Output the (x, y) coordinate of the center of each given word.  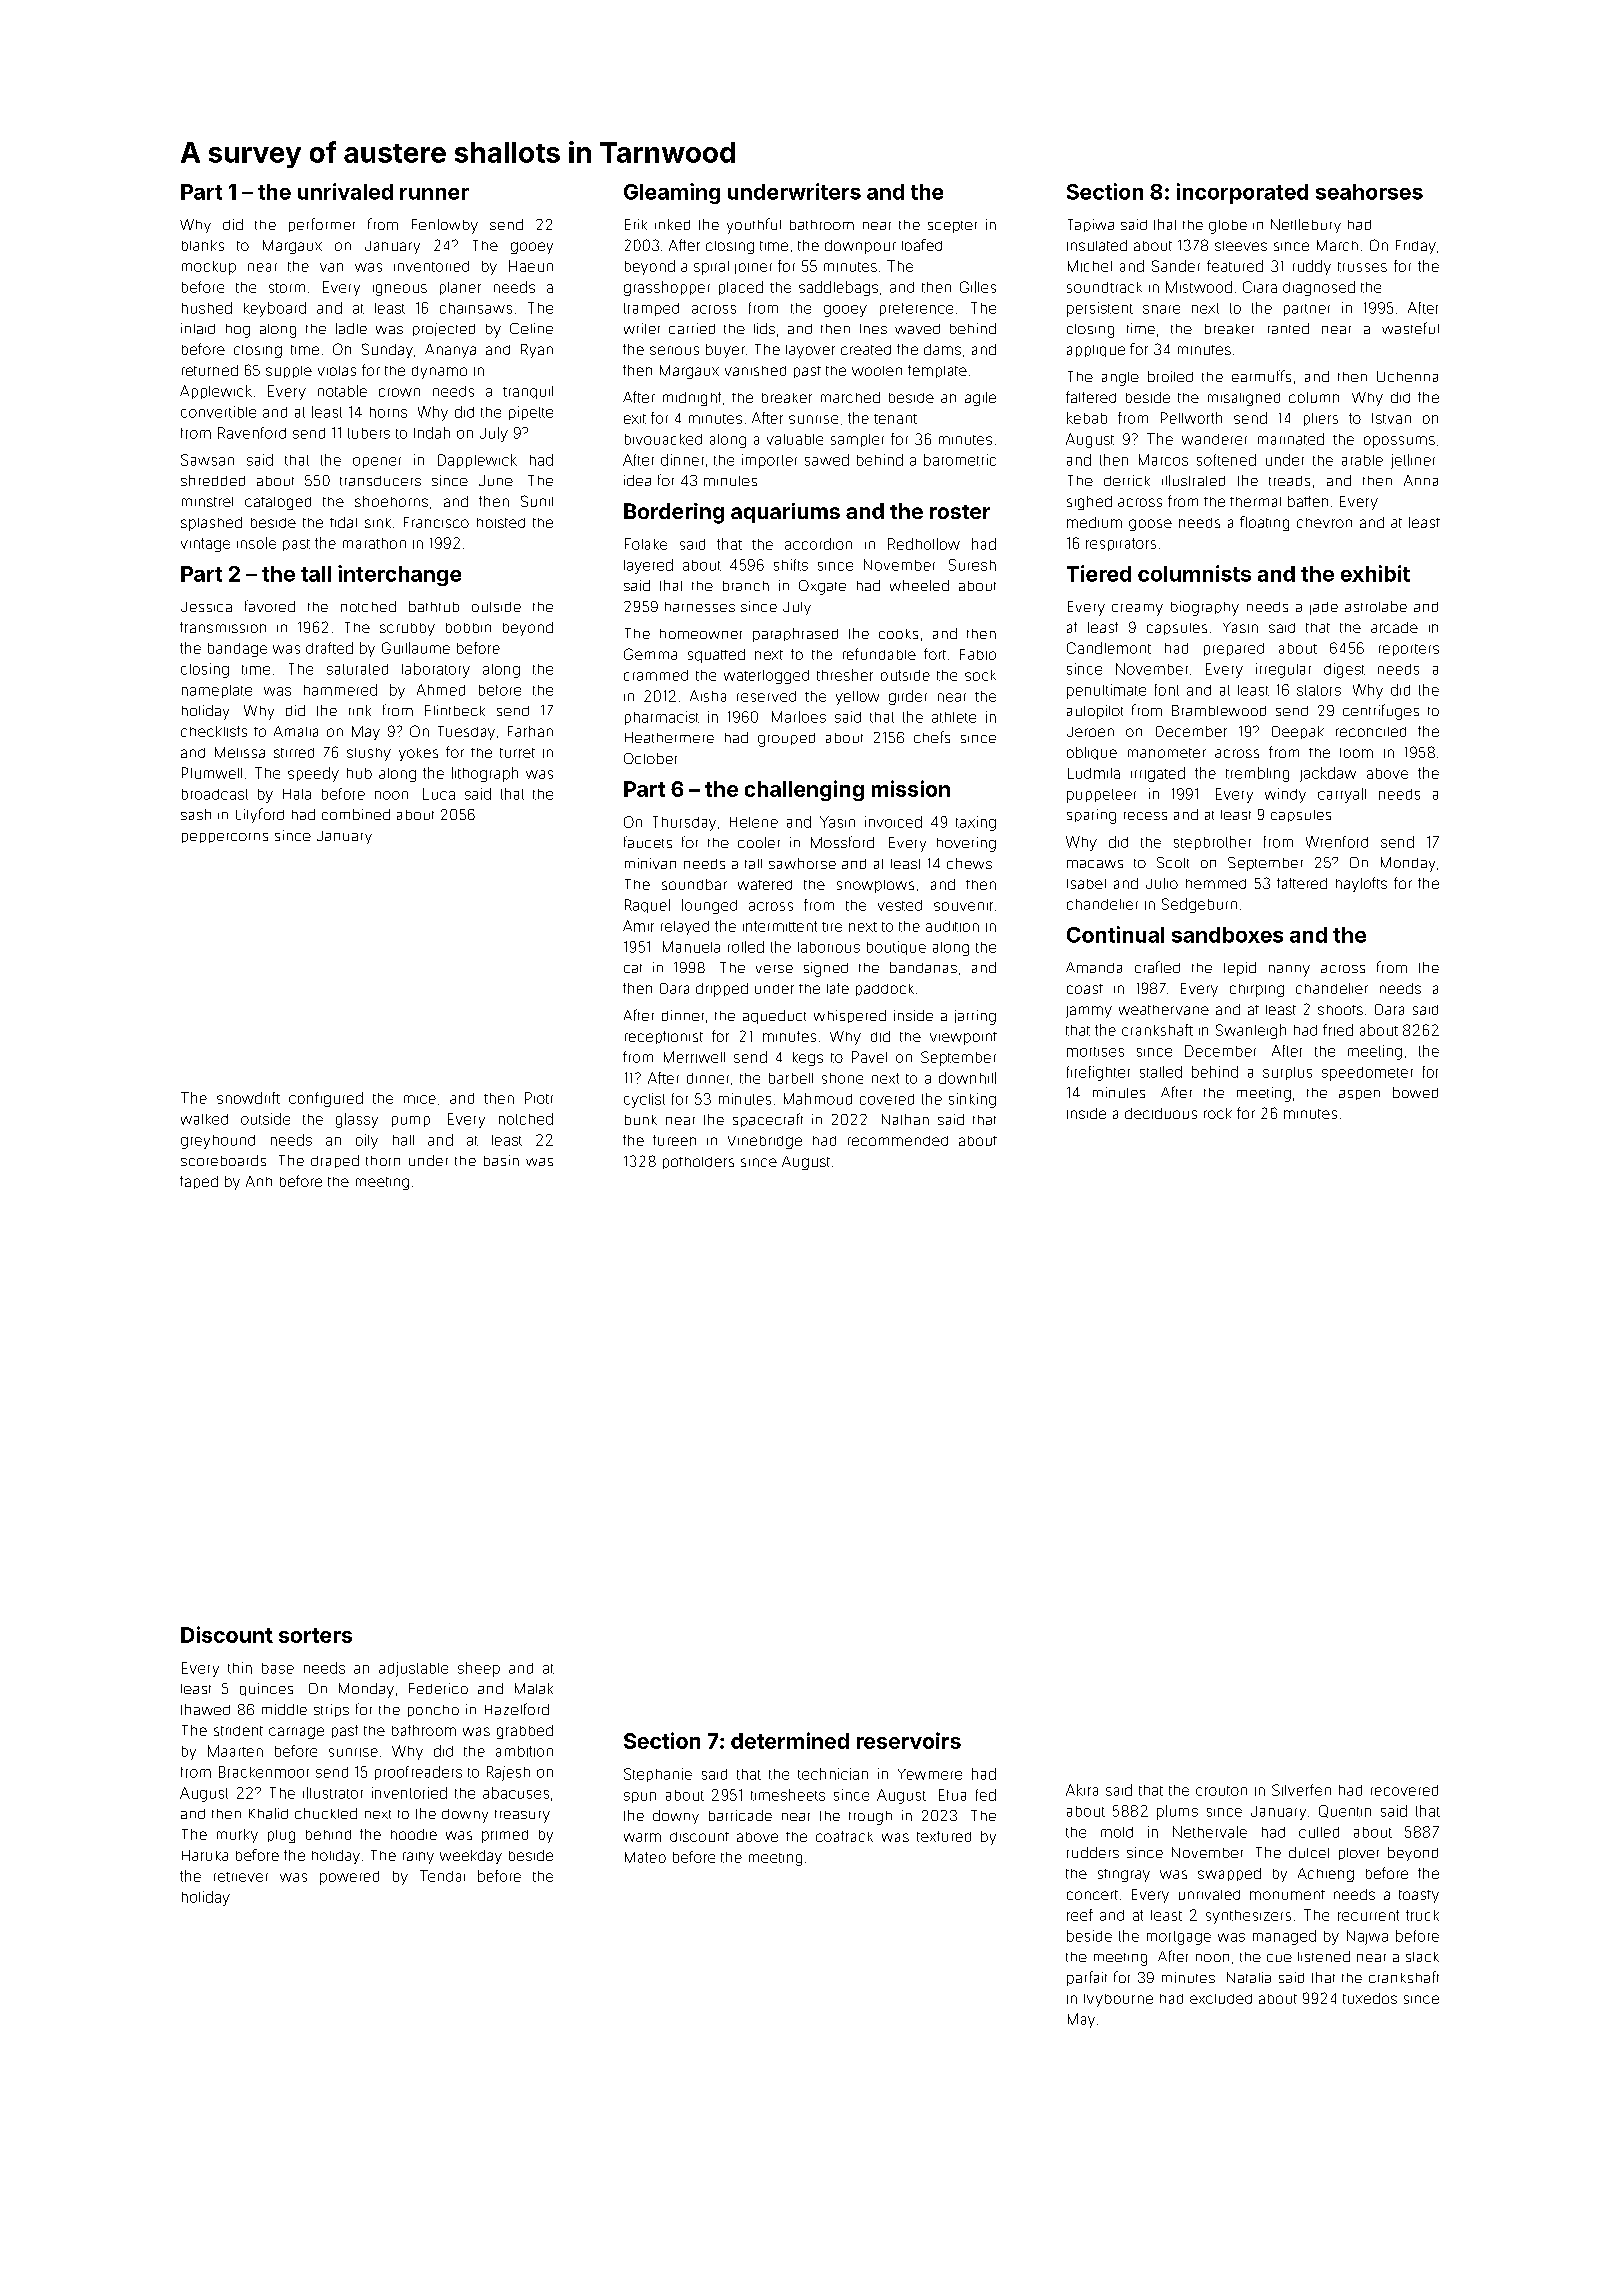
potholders (698, 1163)
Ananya (450, 351)
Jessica (206, 607)
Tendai (442, 1876)
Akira (1082, 1790)
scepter (952, 227)
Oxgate (822, 587)
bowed (1415, 1092)
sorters (315, 1635)
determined (790, 1740)
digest (1344, 670)
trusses (1362, 267)
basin (501, 1160)
